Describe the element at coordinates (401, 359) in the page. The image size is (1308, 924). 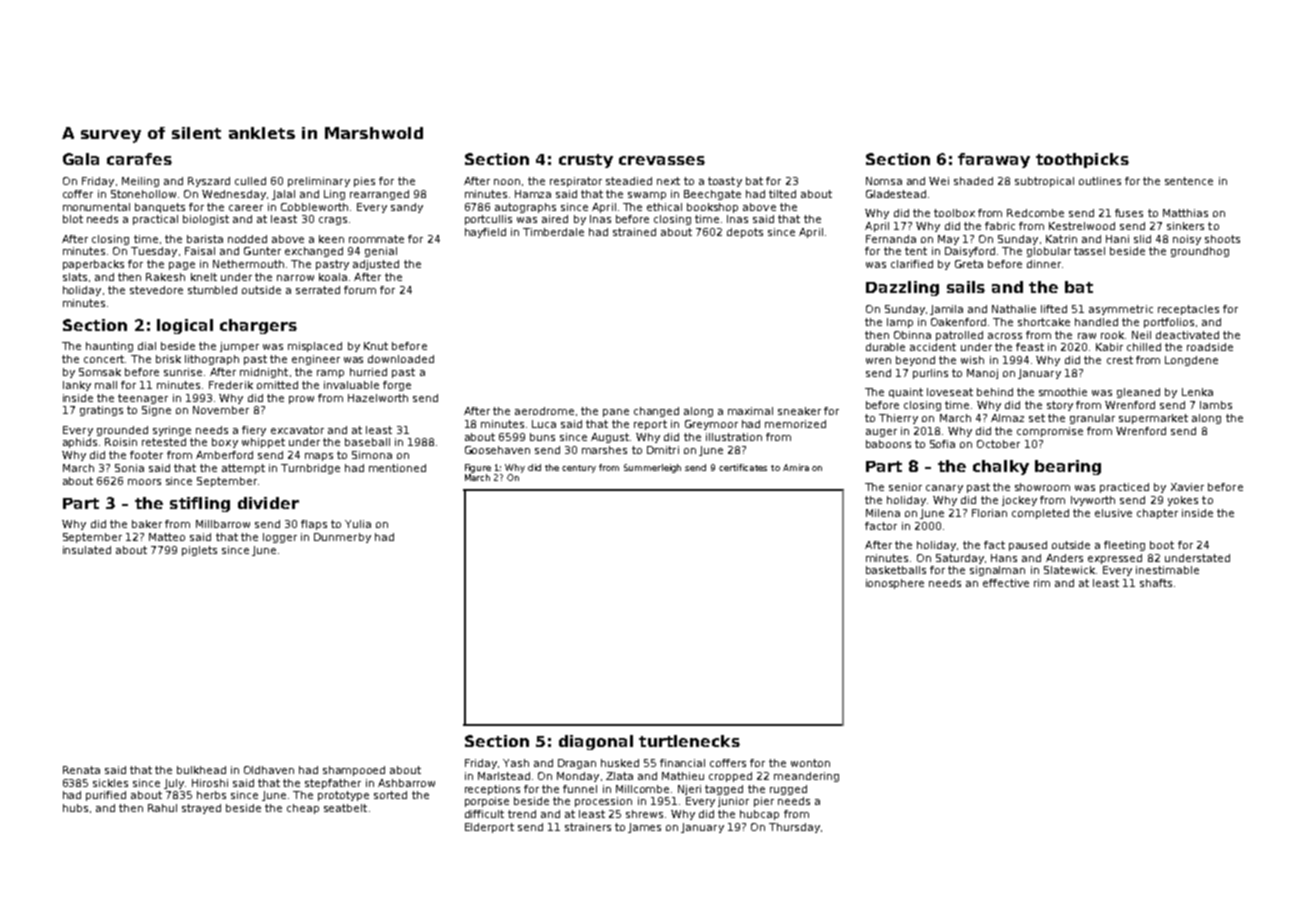
I see `downloaded` at that location.
